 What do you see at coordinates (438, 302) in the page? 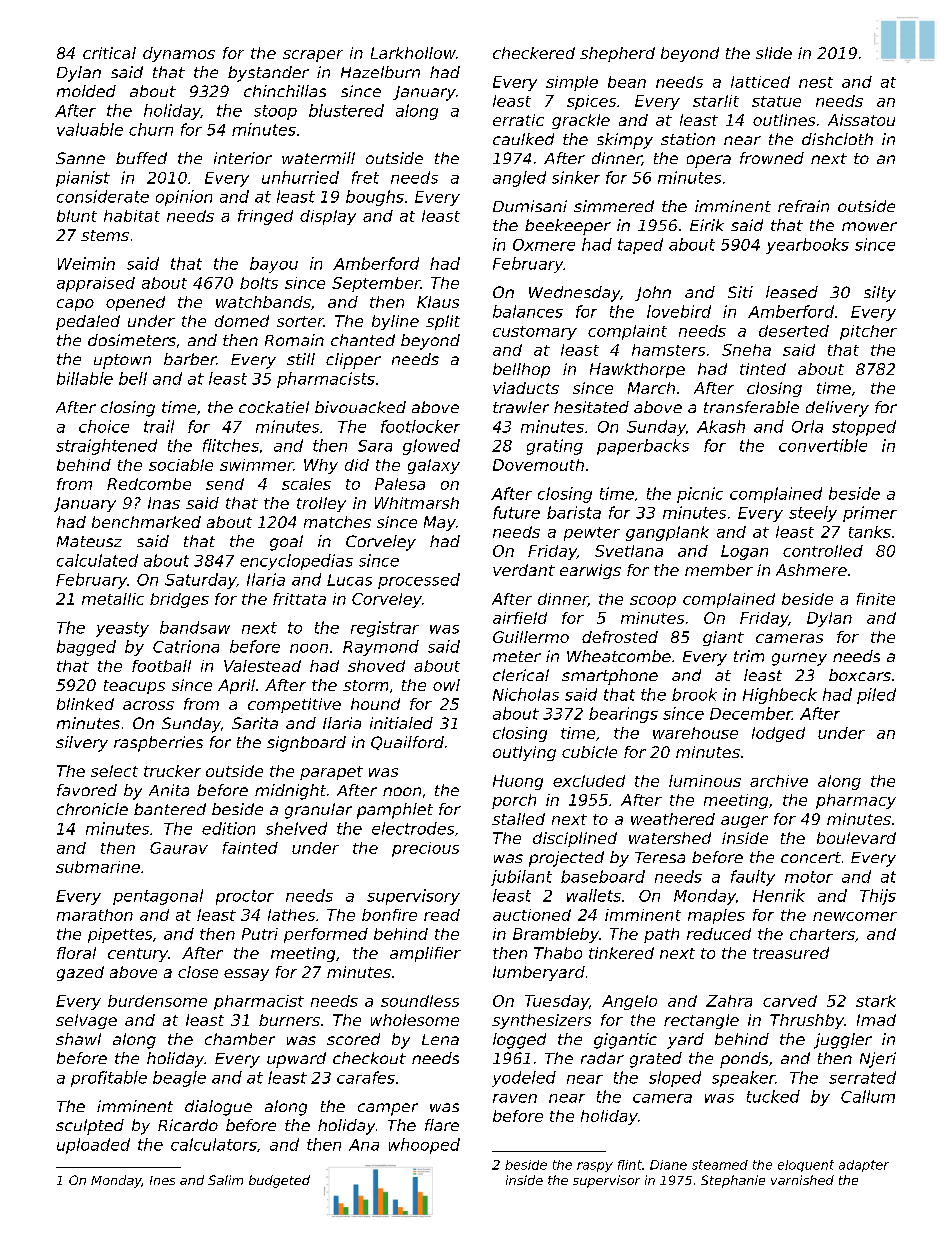
I see `Klaus` at bounding box center [438, 302].
